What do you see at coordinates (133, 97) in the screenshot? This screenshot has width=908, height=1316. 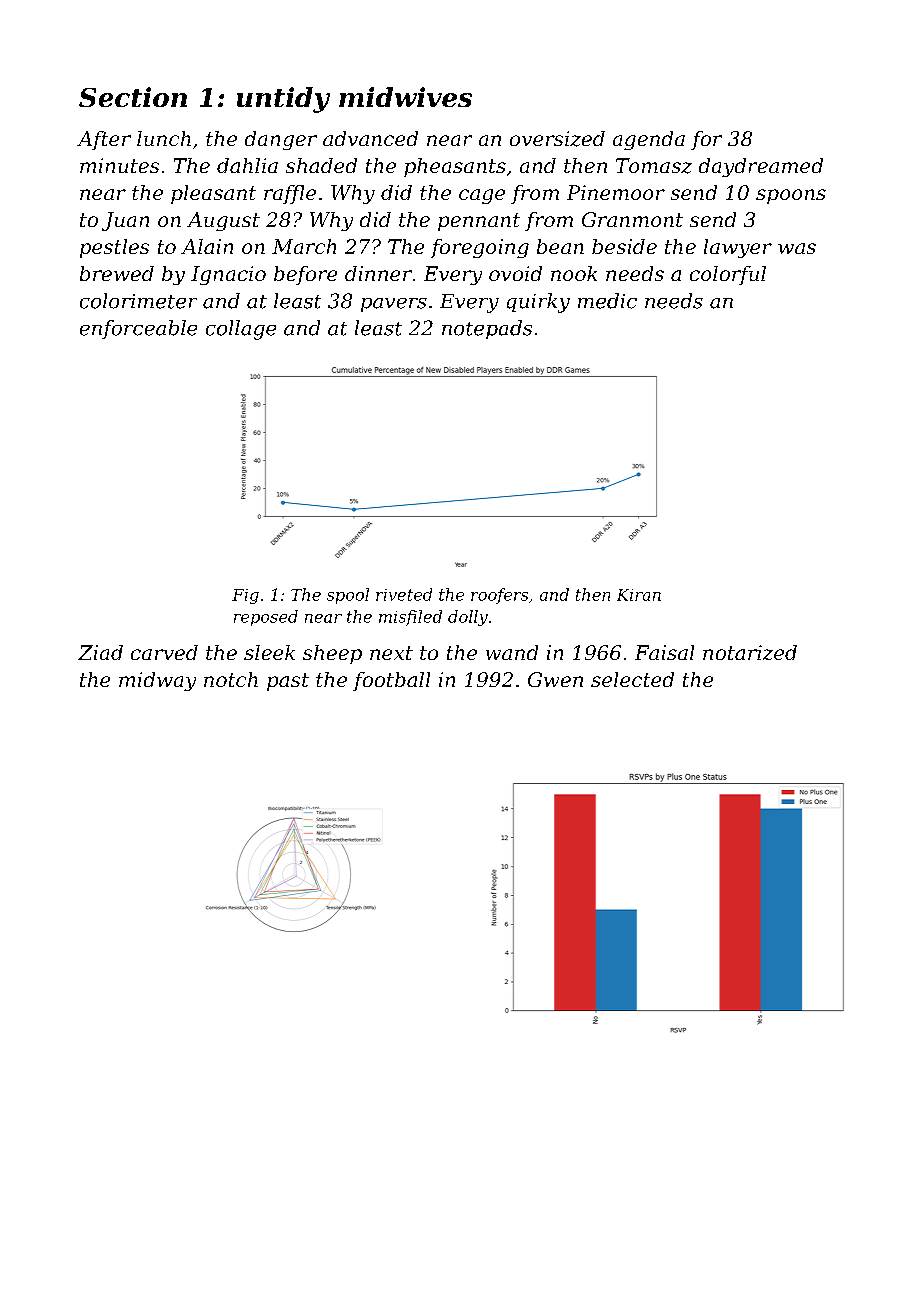 I see `Section` at bounding box center [133, 97].
